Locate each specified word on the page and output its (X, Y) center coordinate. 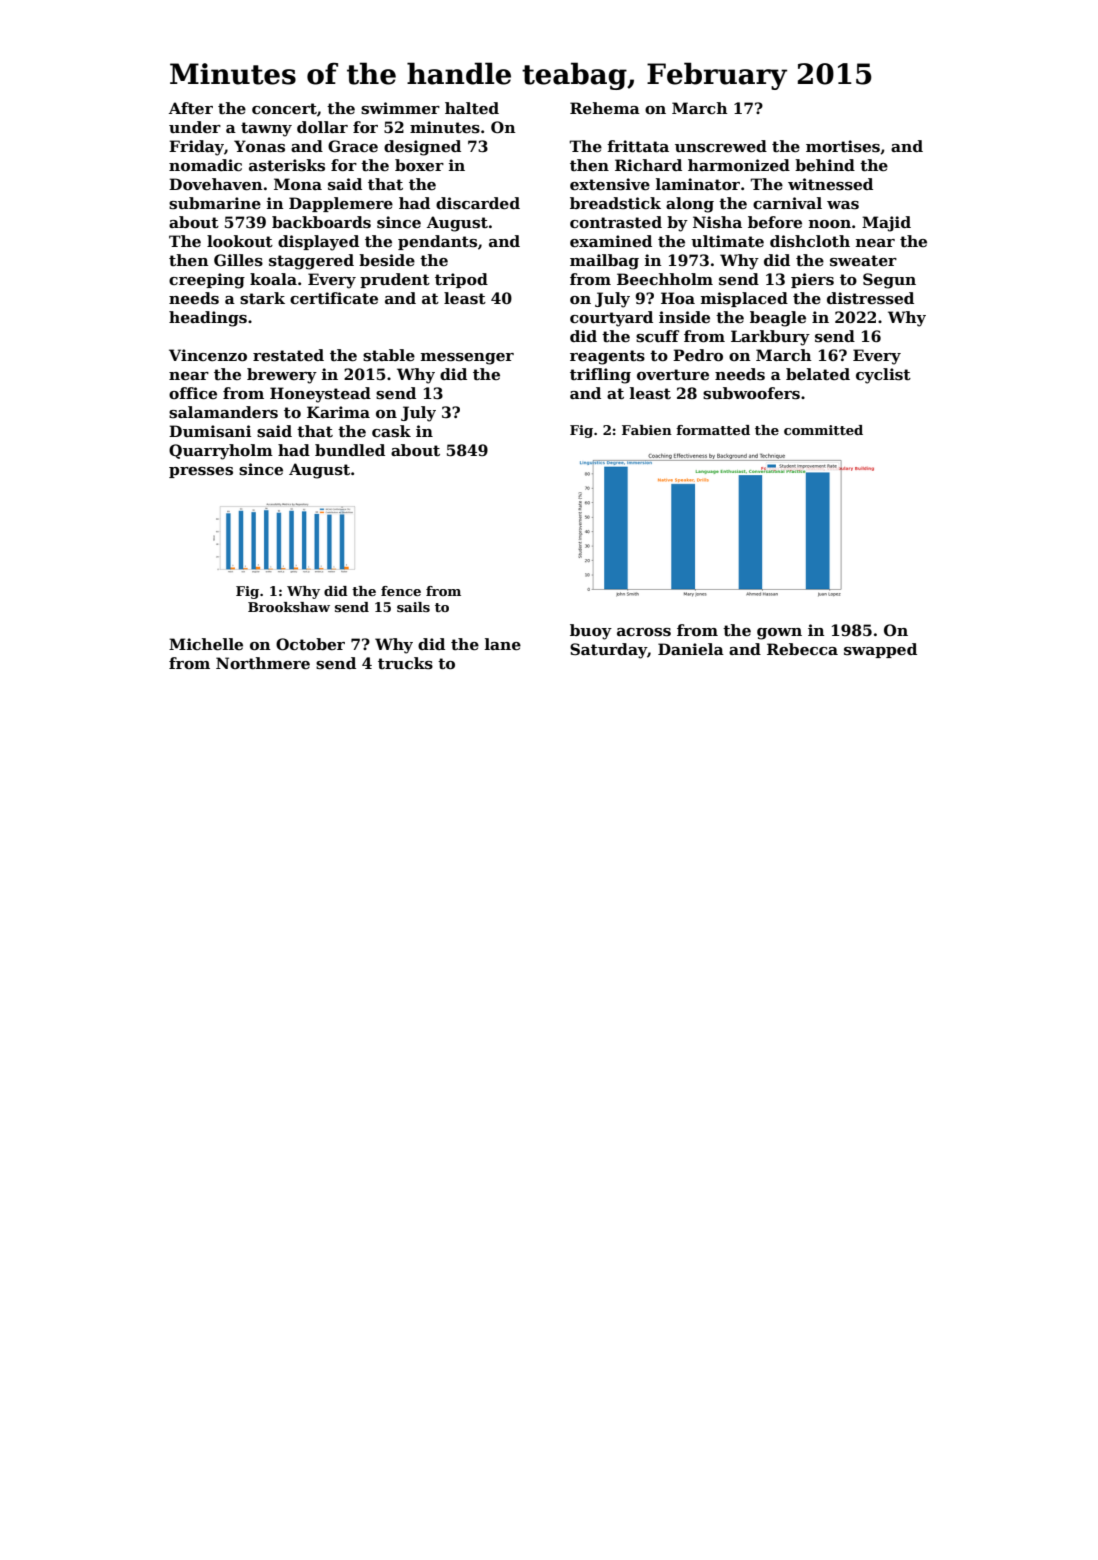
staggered (311, 262)
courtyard (611, 319)
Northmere (263, 663)
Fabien (647, 430)
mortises (843, 146)
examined (611, 241)
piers (812, 280)
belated (818, 374)
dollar (322, 127)
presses (201, 472)
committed (823, 430)
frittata (638, 146)
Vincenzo (208, 355)
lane (503, 644)
